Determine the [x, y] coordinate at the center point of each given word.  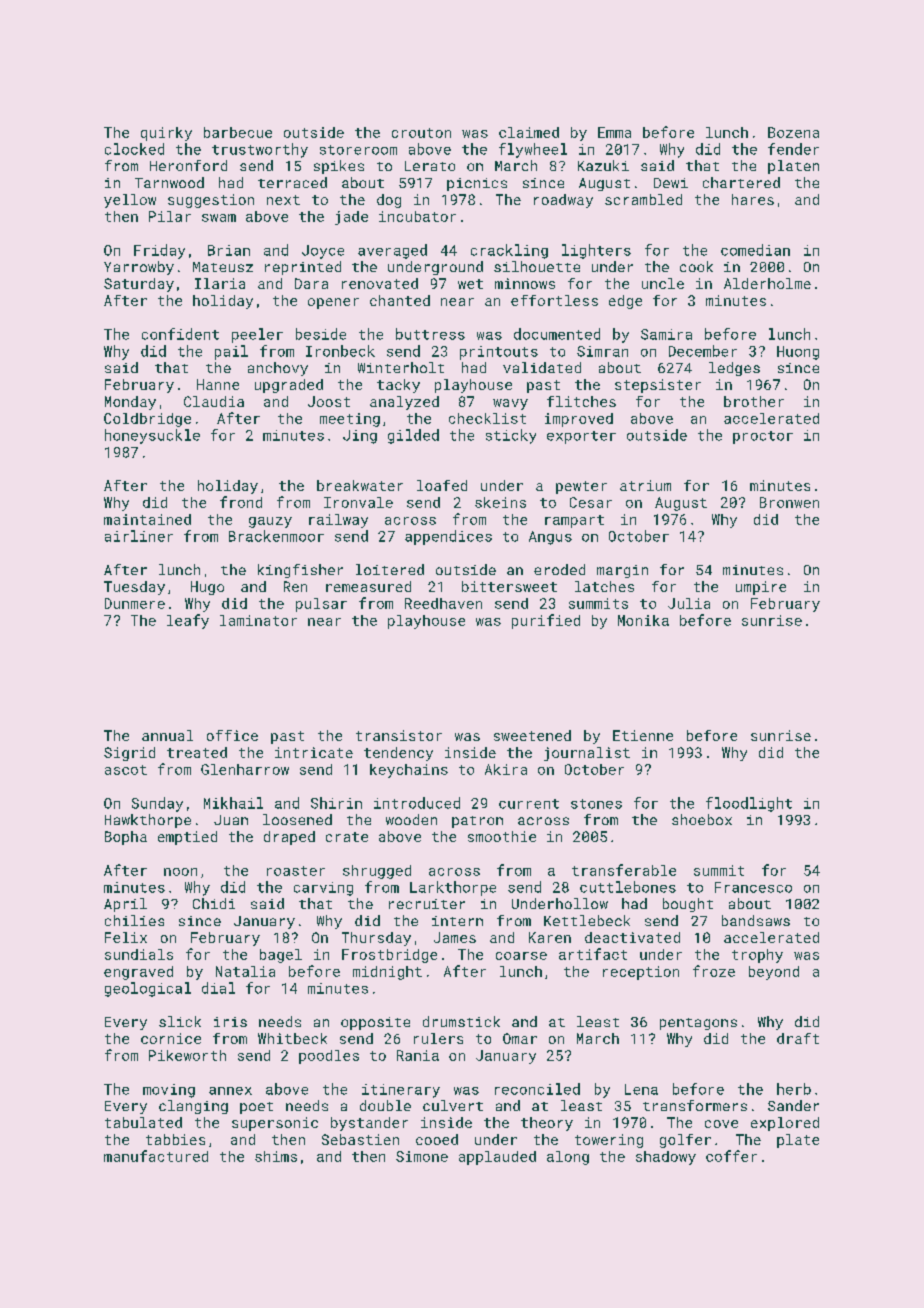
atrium [645, 485]
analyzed [404, 403]
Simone [422, 1156]
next [283, 200]
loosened [297, 819]
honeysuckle [152, 436]
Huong [798, 353]
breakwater [360, 485]
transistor [399, 735]
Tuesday [134, 588]
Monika [643, 620]
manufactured [156, 1156]
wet [470, 284]
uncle [663, 283]
